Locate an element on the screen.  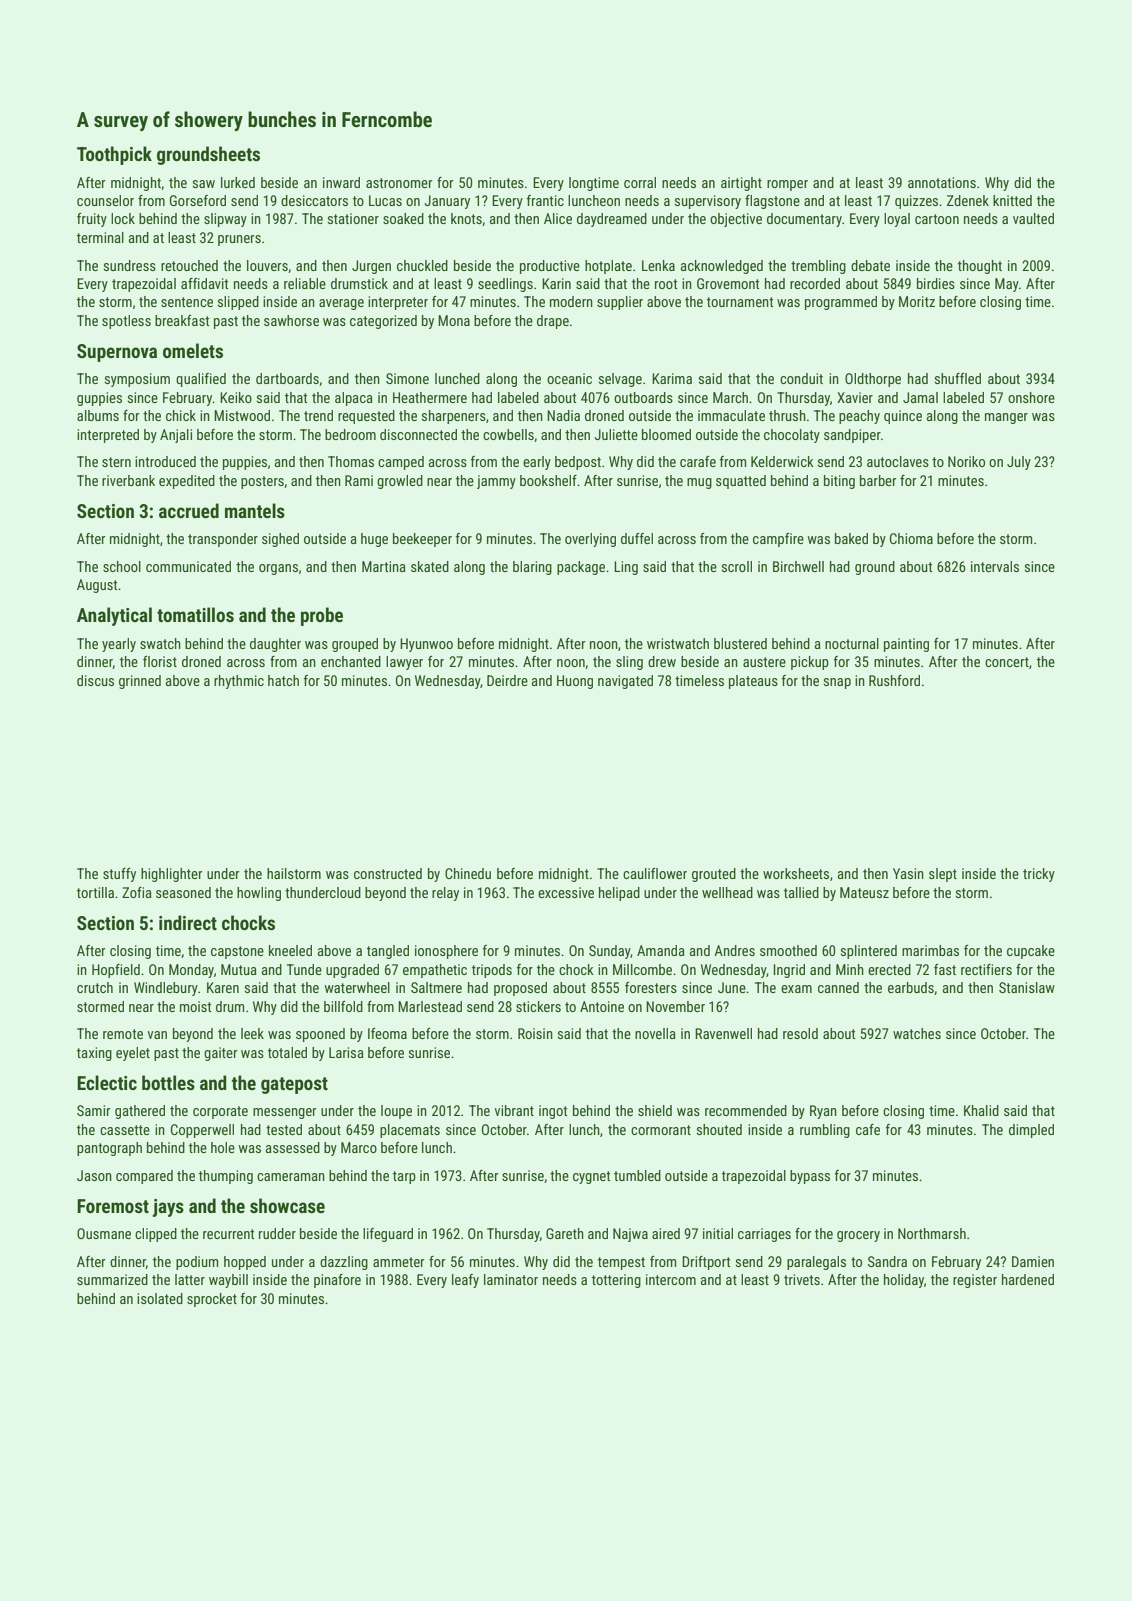
riverbank is located at coordinates (128, 480).
